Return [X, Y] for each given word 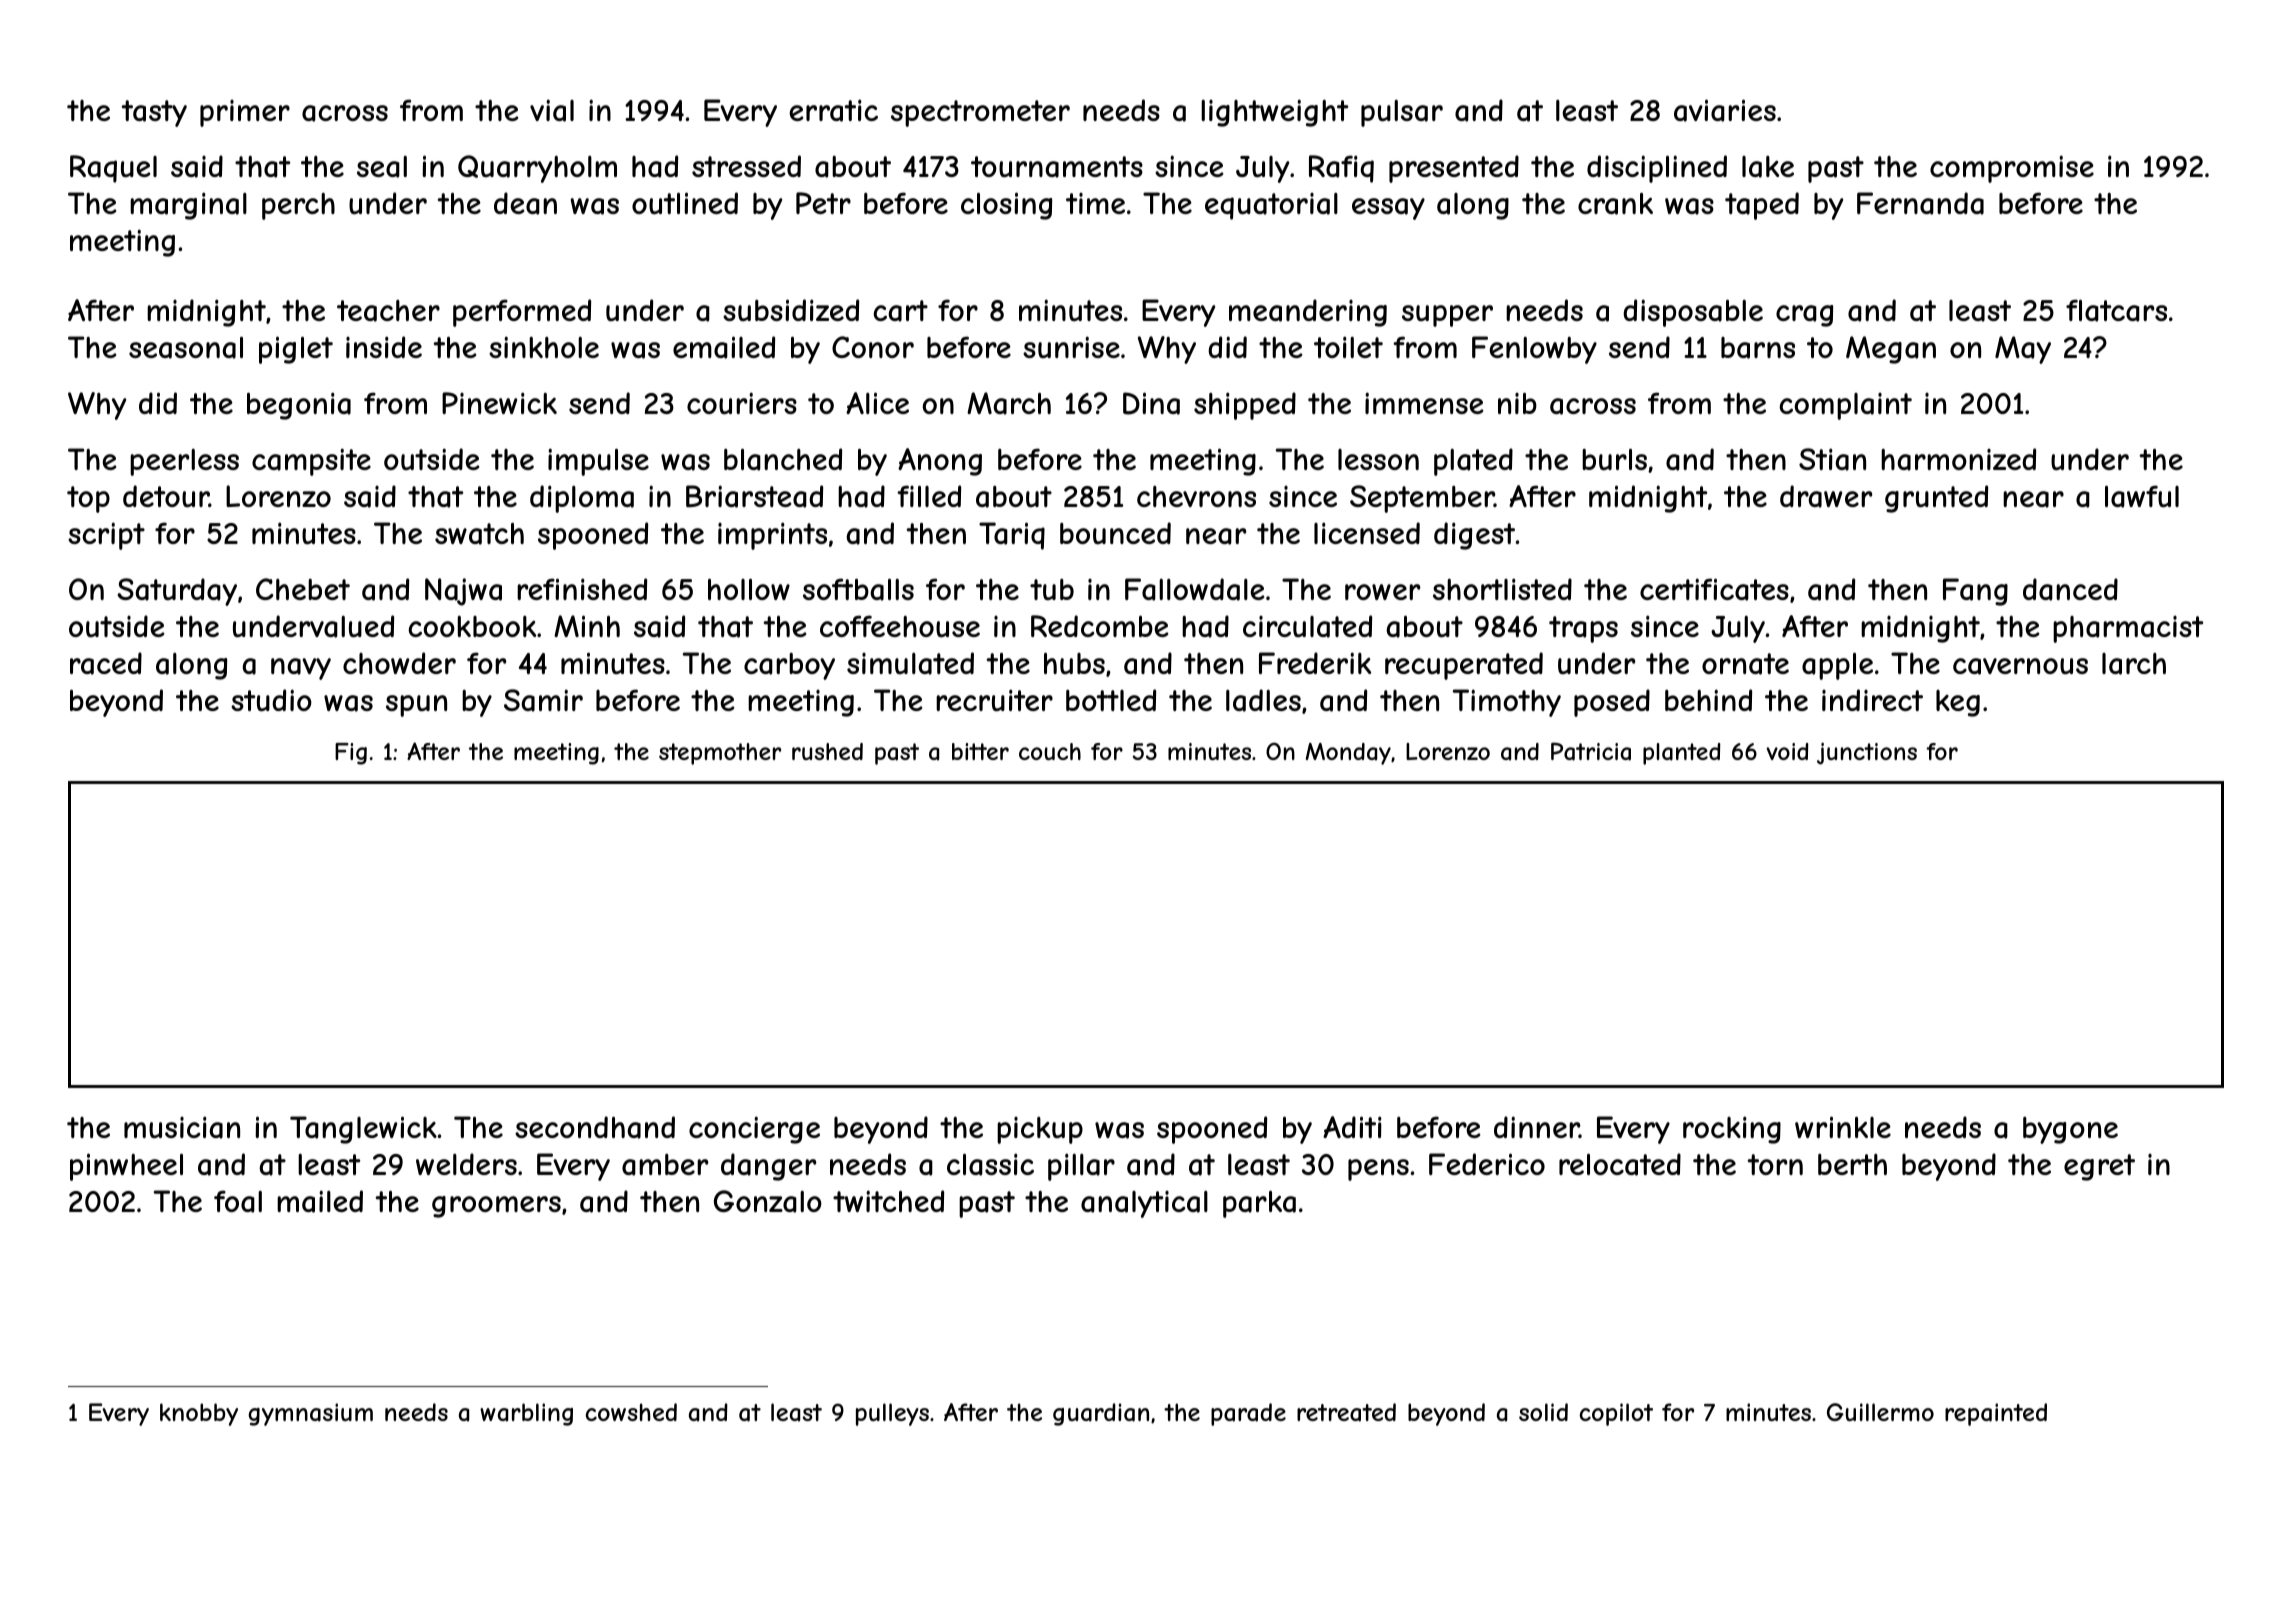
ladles [1263, 700]
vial [552, 110]
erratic [833, 110]
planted [1682, 754]
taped [1762, 206]
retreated [1346, 1412]
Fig [351, 754]
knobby [199, 1414]
